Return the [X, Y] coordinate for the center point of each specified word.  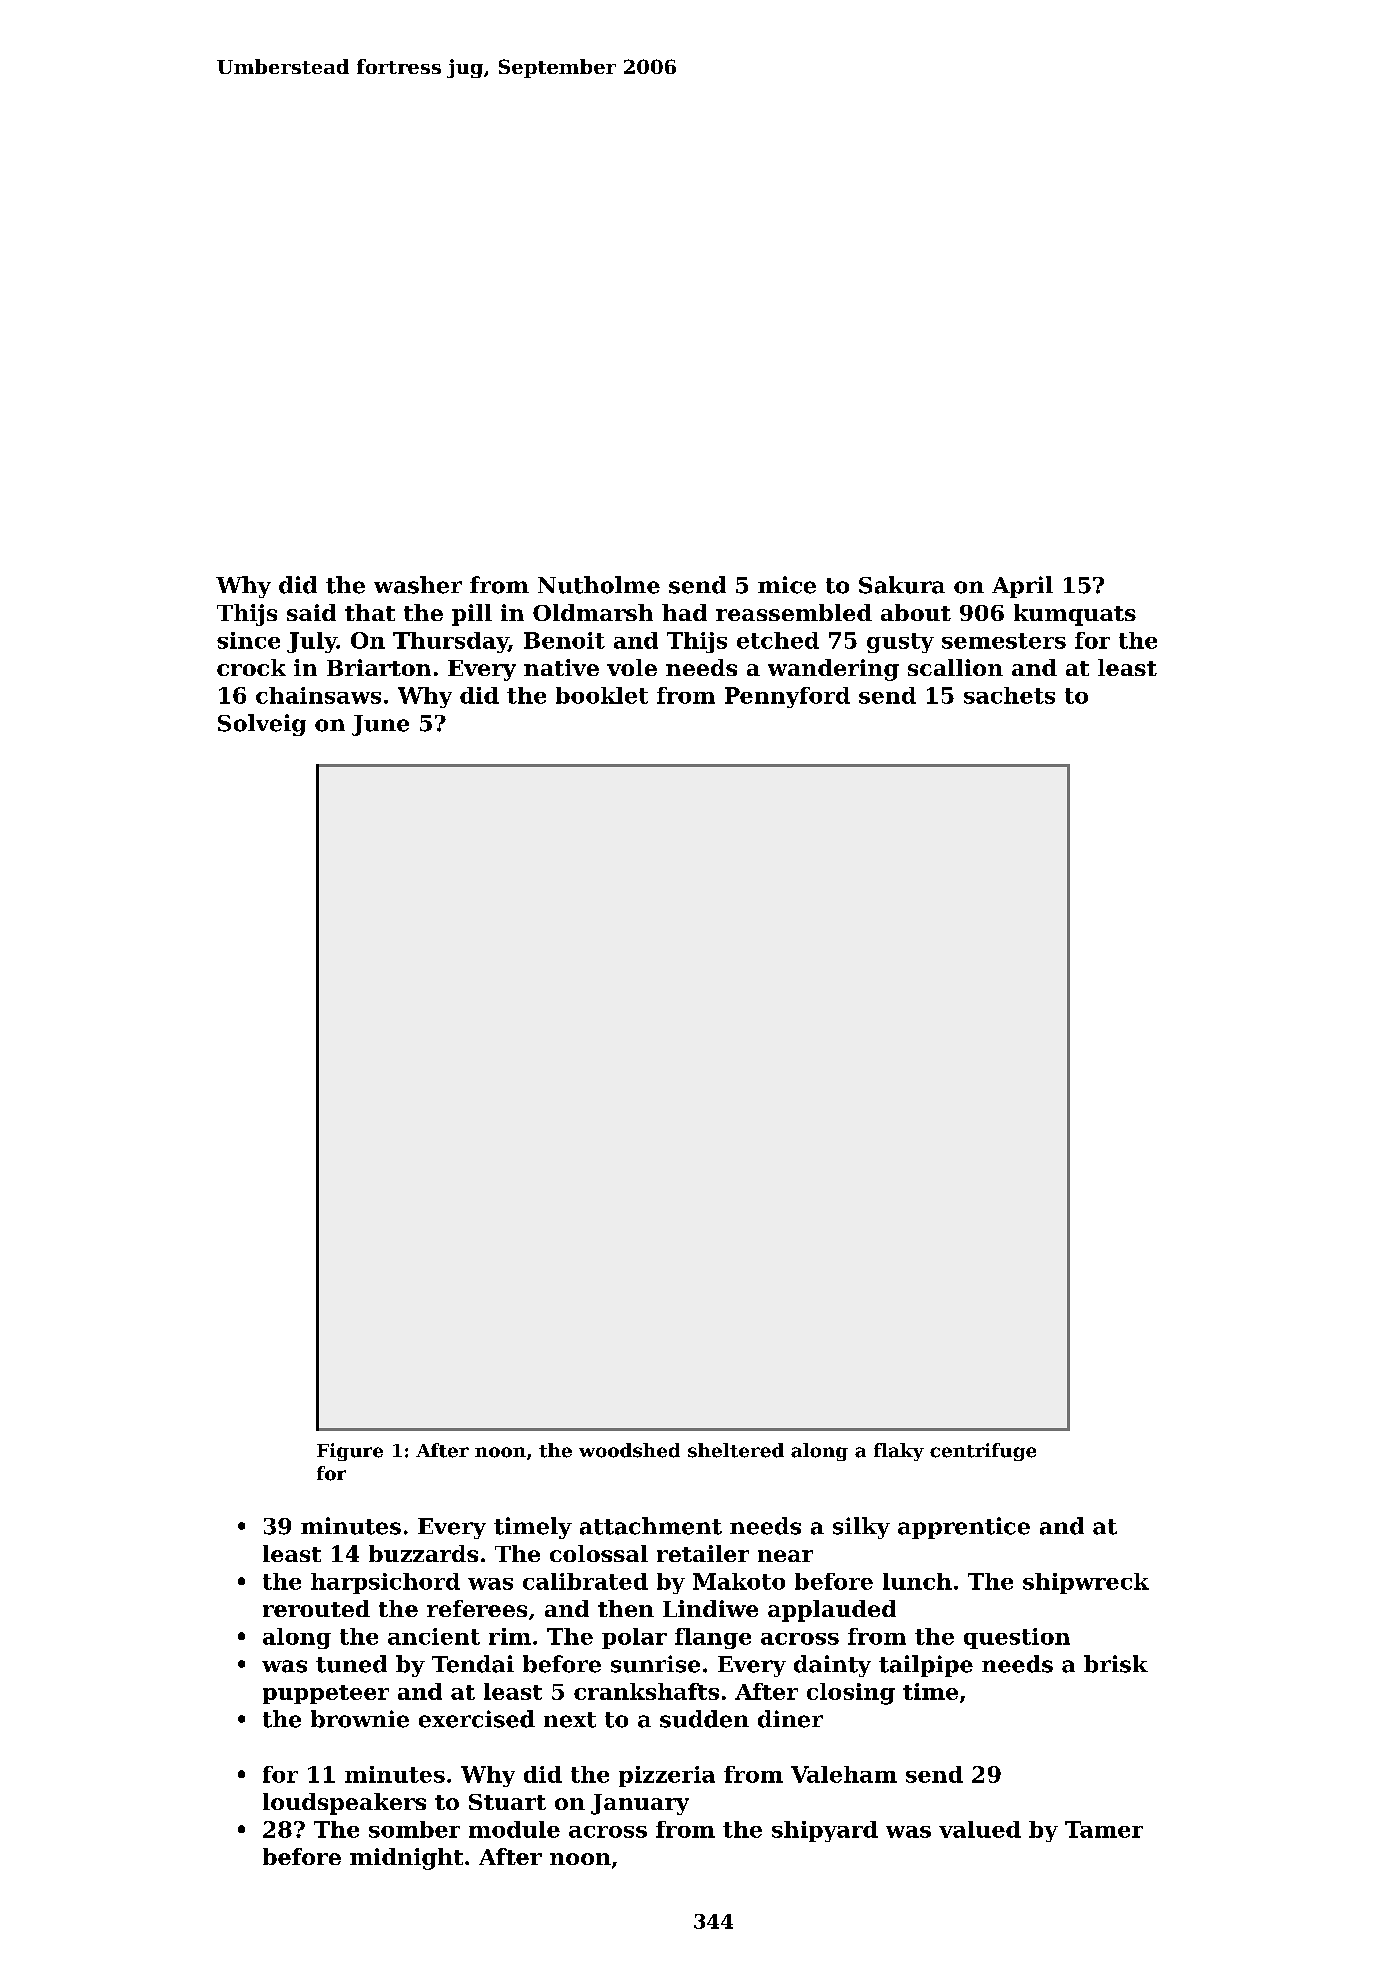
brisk [1116, 1664]
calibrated [585, 1581]
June [380, 725]
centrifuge [983, 1452]
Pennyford [787, 697]
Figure [350, 1452]
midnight [406, 1859]
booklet [602, 695]
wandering [833, 670]
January [640, 1804]
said [311, 612]
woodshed [629, 1450]
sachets [1009, 695]
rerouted [316, 1608]
